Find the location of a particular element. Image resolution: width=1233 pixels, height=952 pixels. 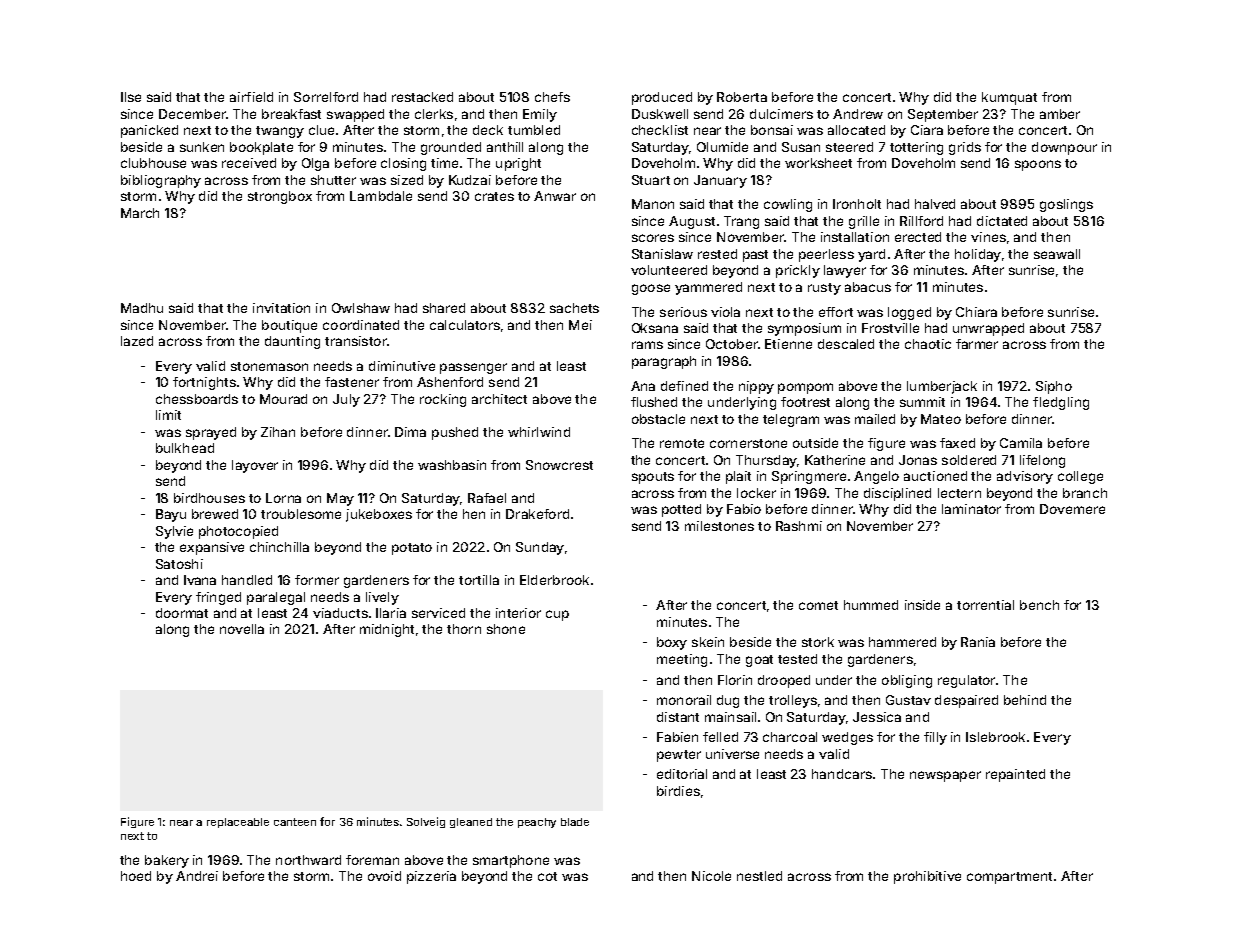

soldered is located at coordinates (969, 460).
